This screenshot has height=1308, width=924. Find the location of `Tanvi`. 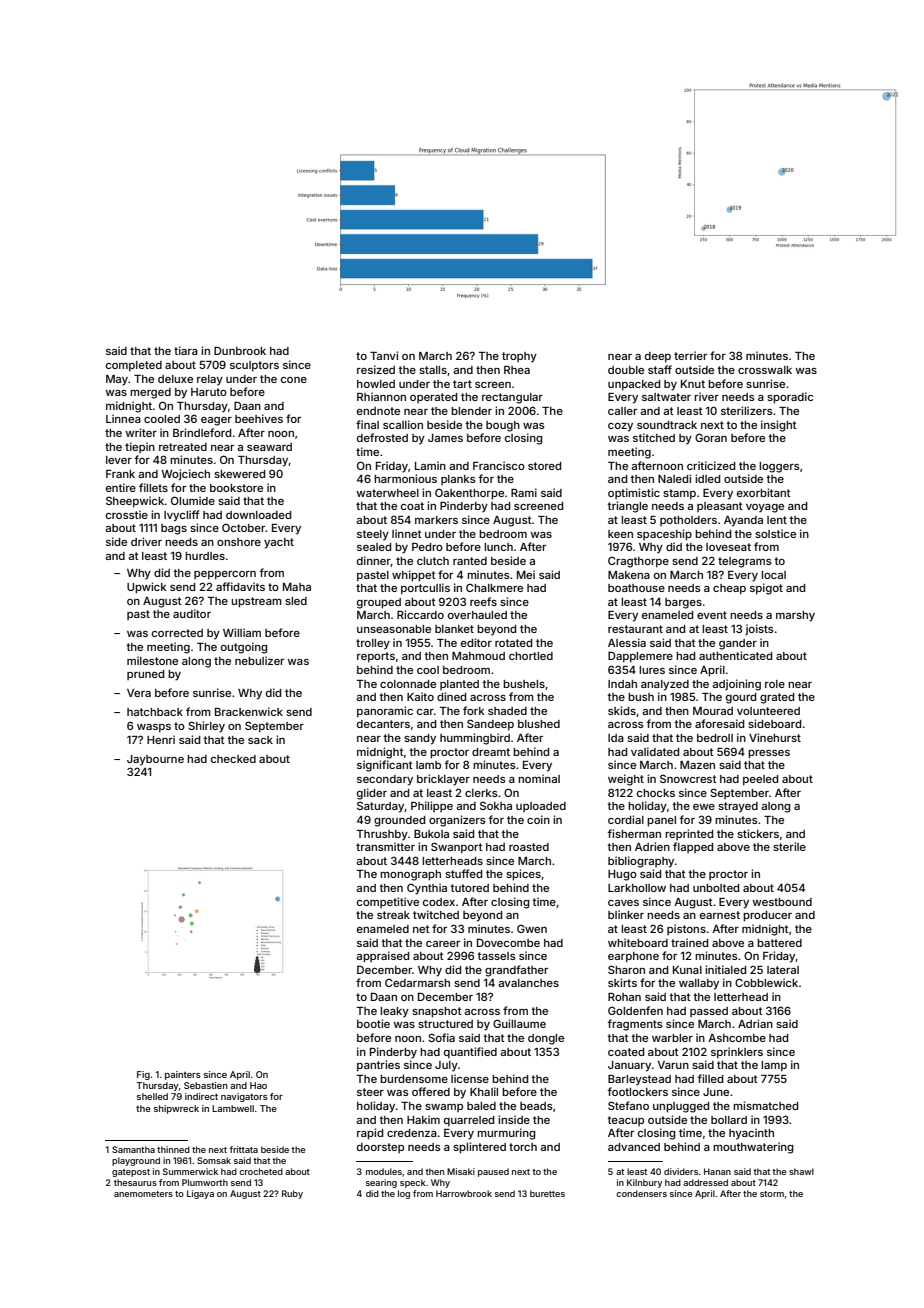

Tanvi is located at coordinates (384, 355).
